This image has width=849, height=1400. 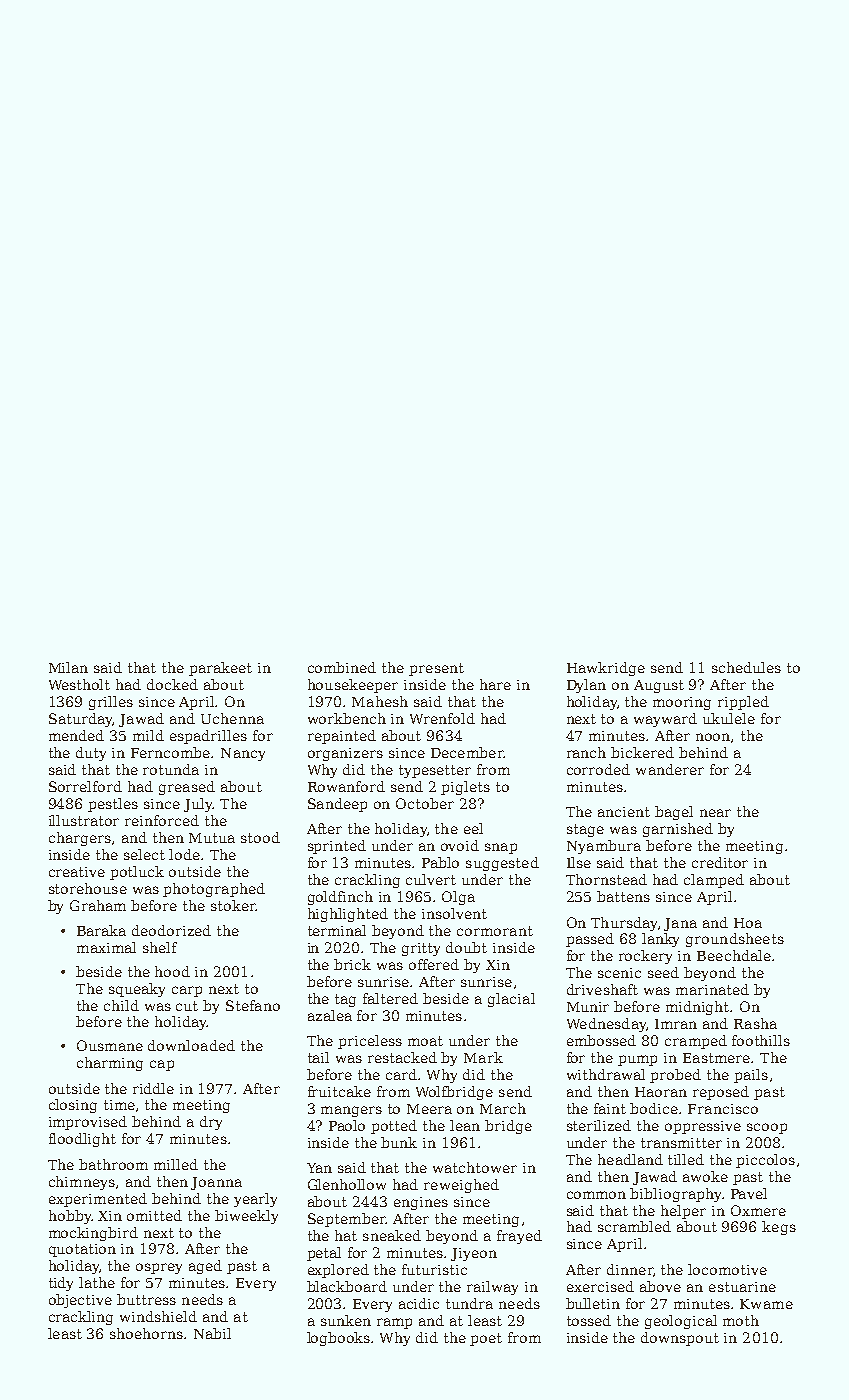 I want to click on December, so click(x=467, y=752).
